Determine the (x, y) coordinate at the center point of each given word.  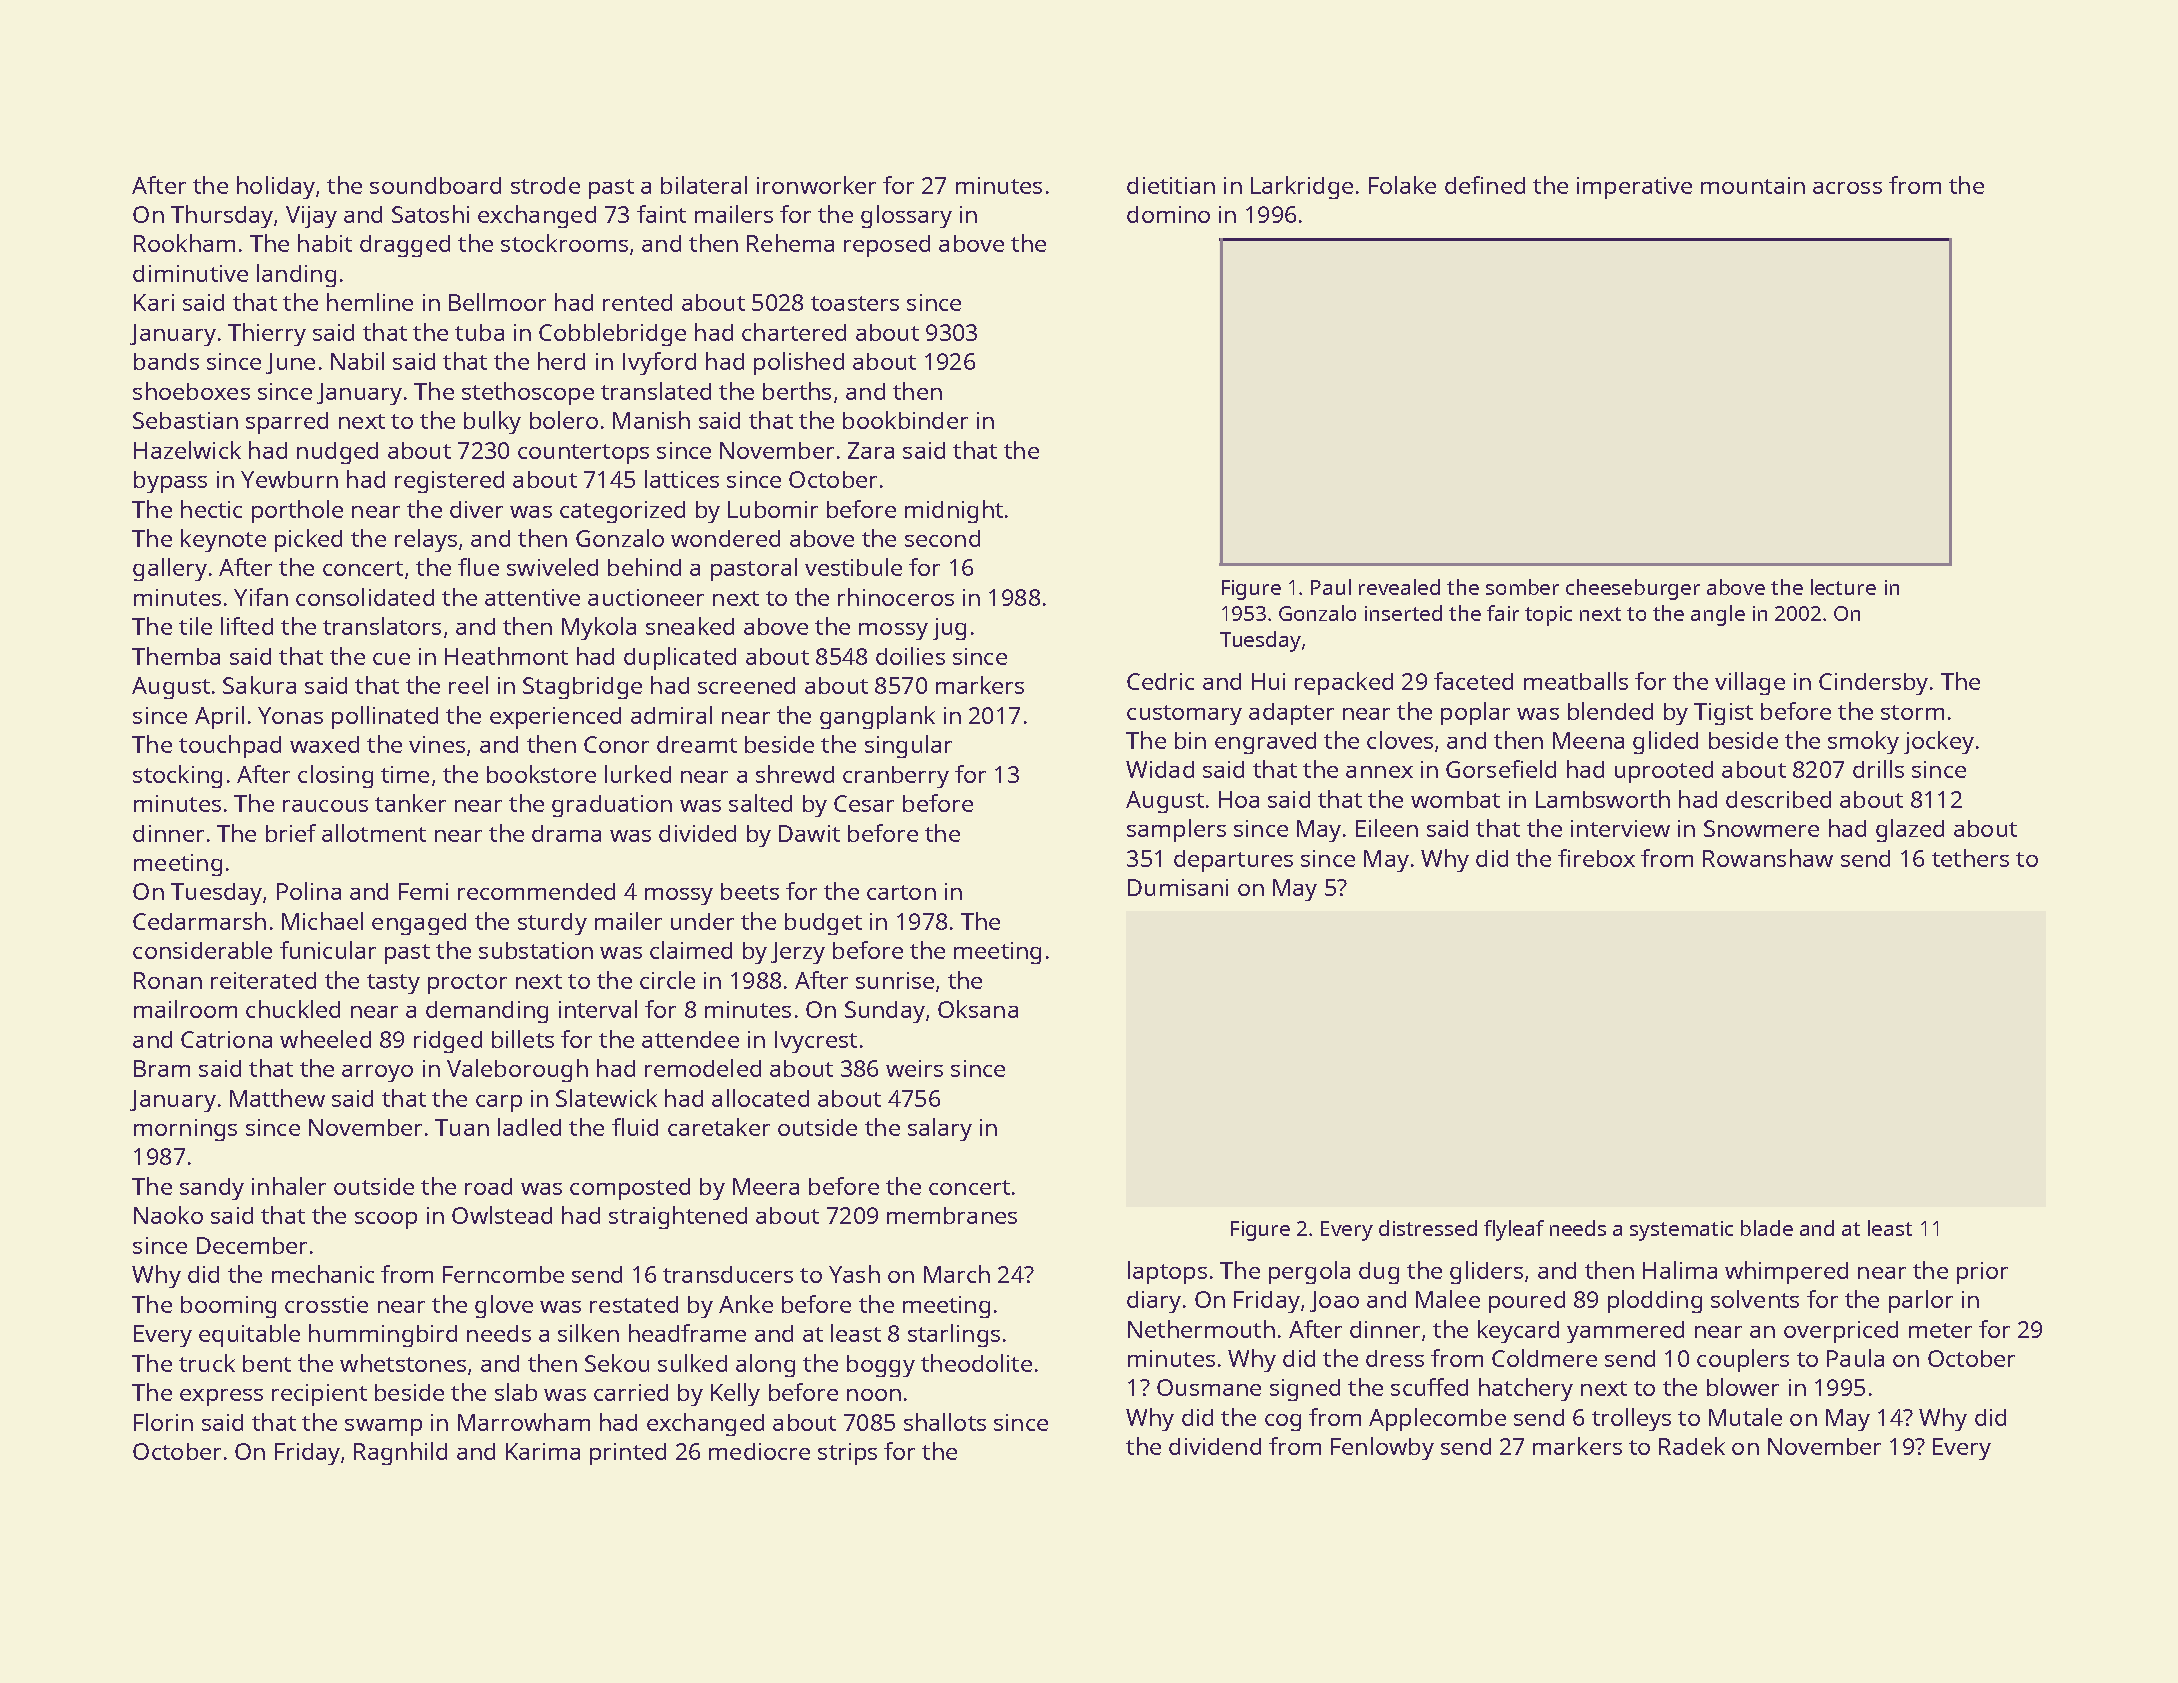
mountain (1753, 185)
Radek (1692, 1446)
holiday (276, 187)
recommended (536, 891)
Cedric (1160, 681)
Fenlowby (1382, 1448)
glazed (1910, 830)
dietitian (1171, 185)
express (221, 1397)
